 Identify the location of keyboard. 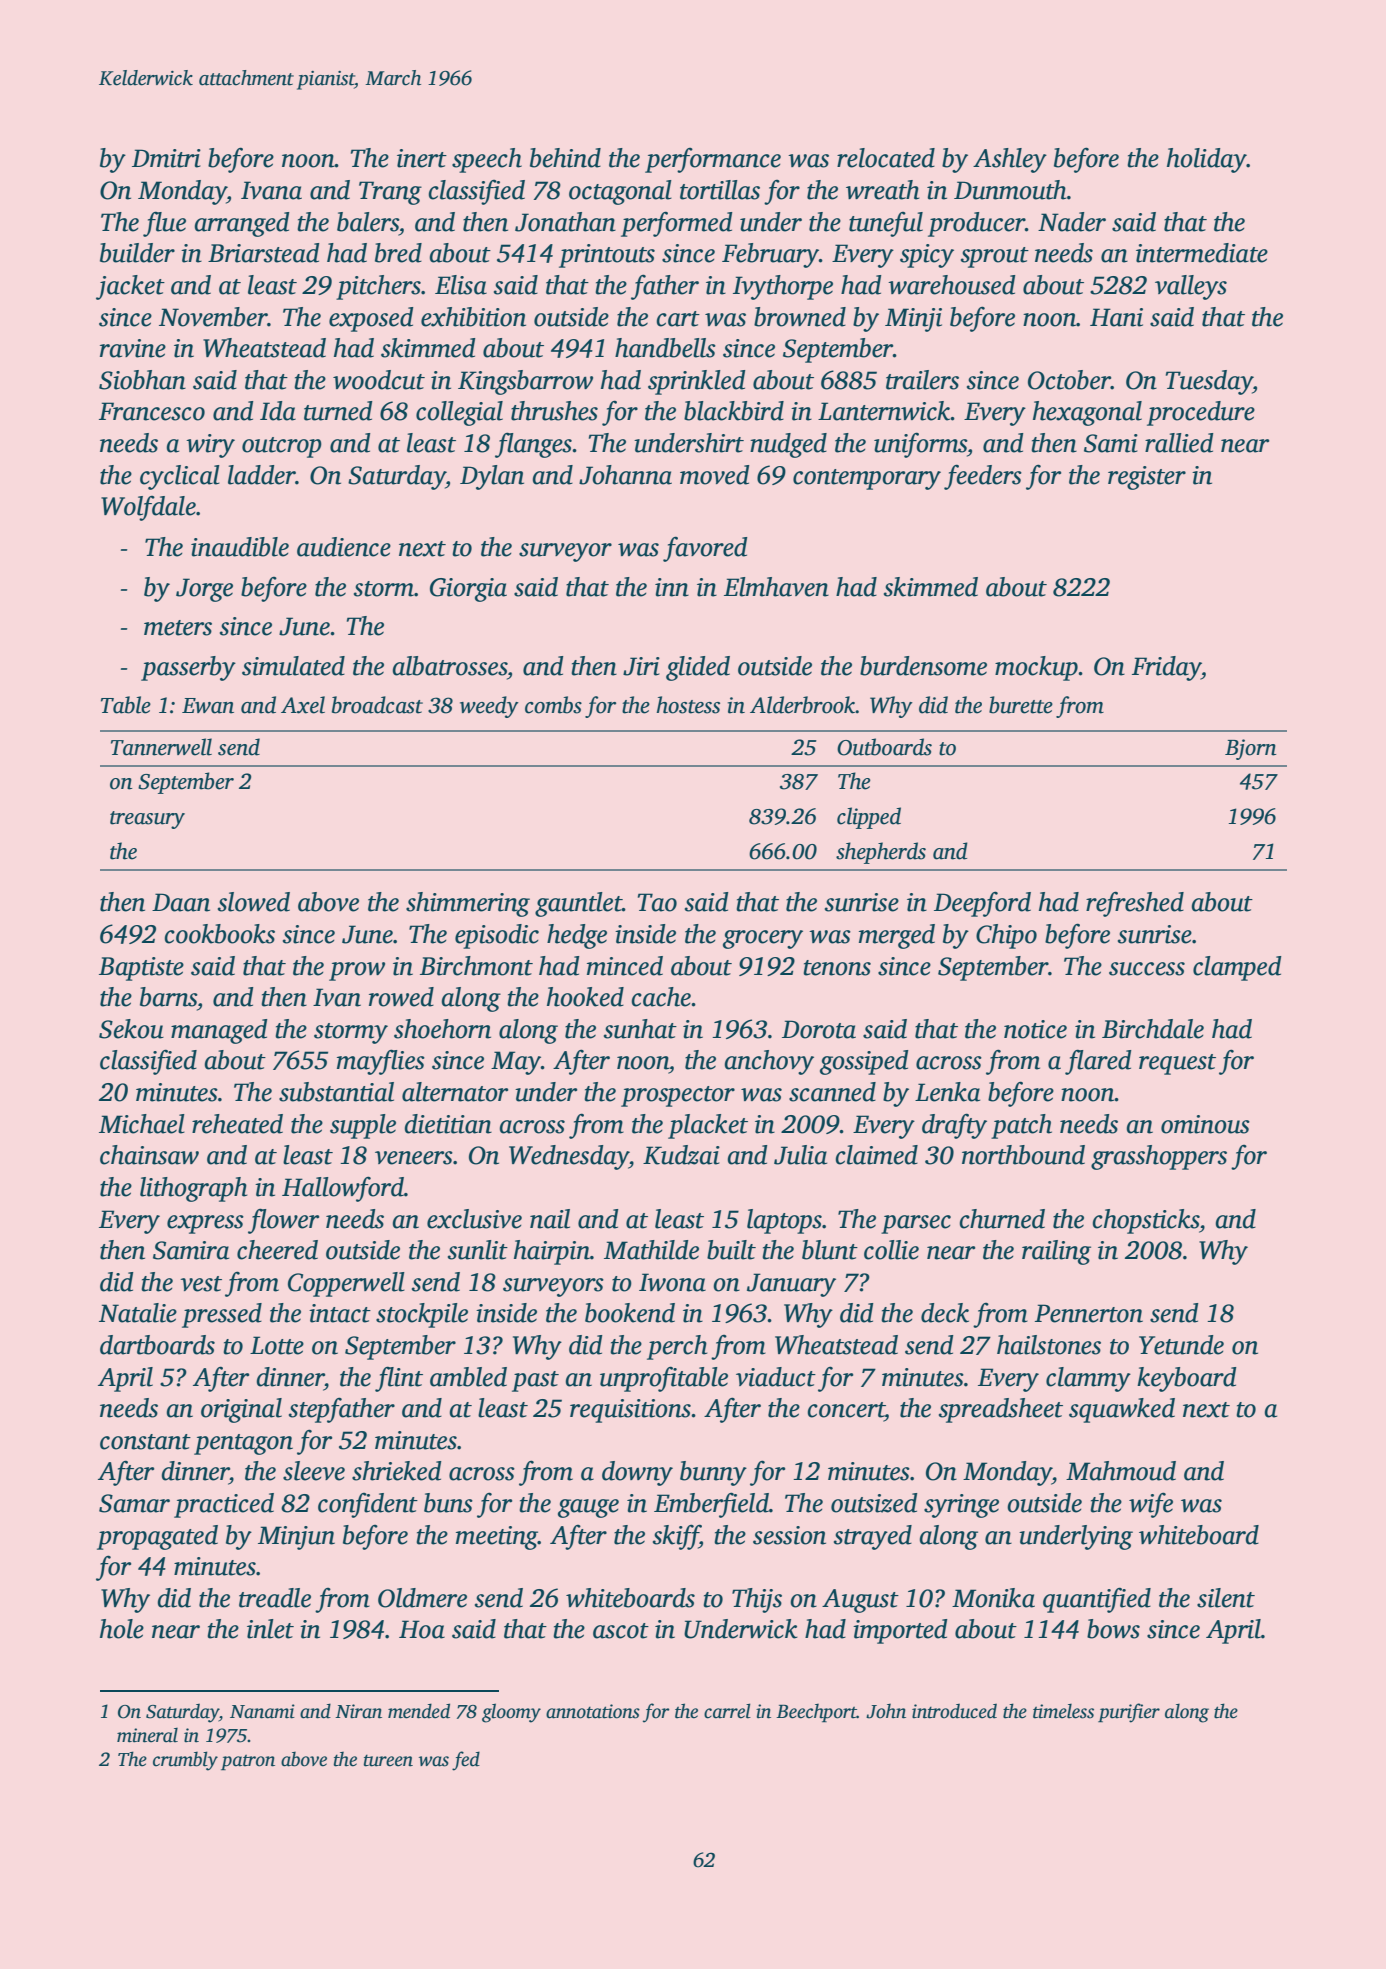
(1187, 1379).
